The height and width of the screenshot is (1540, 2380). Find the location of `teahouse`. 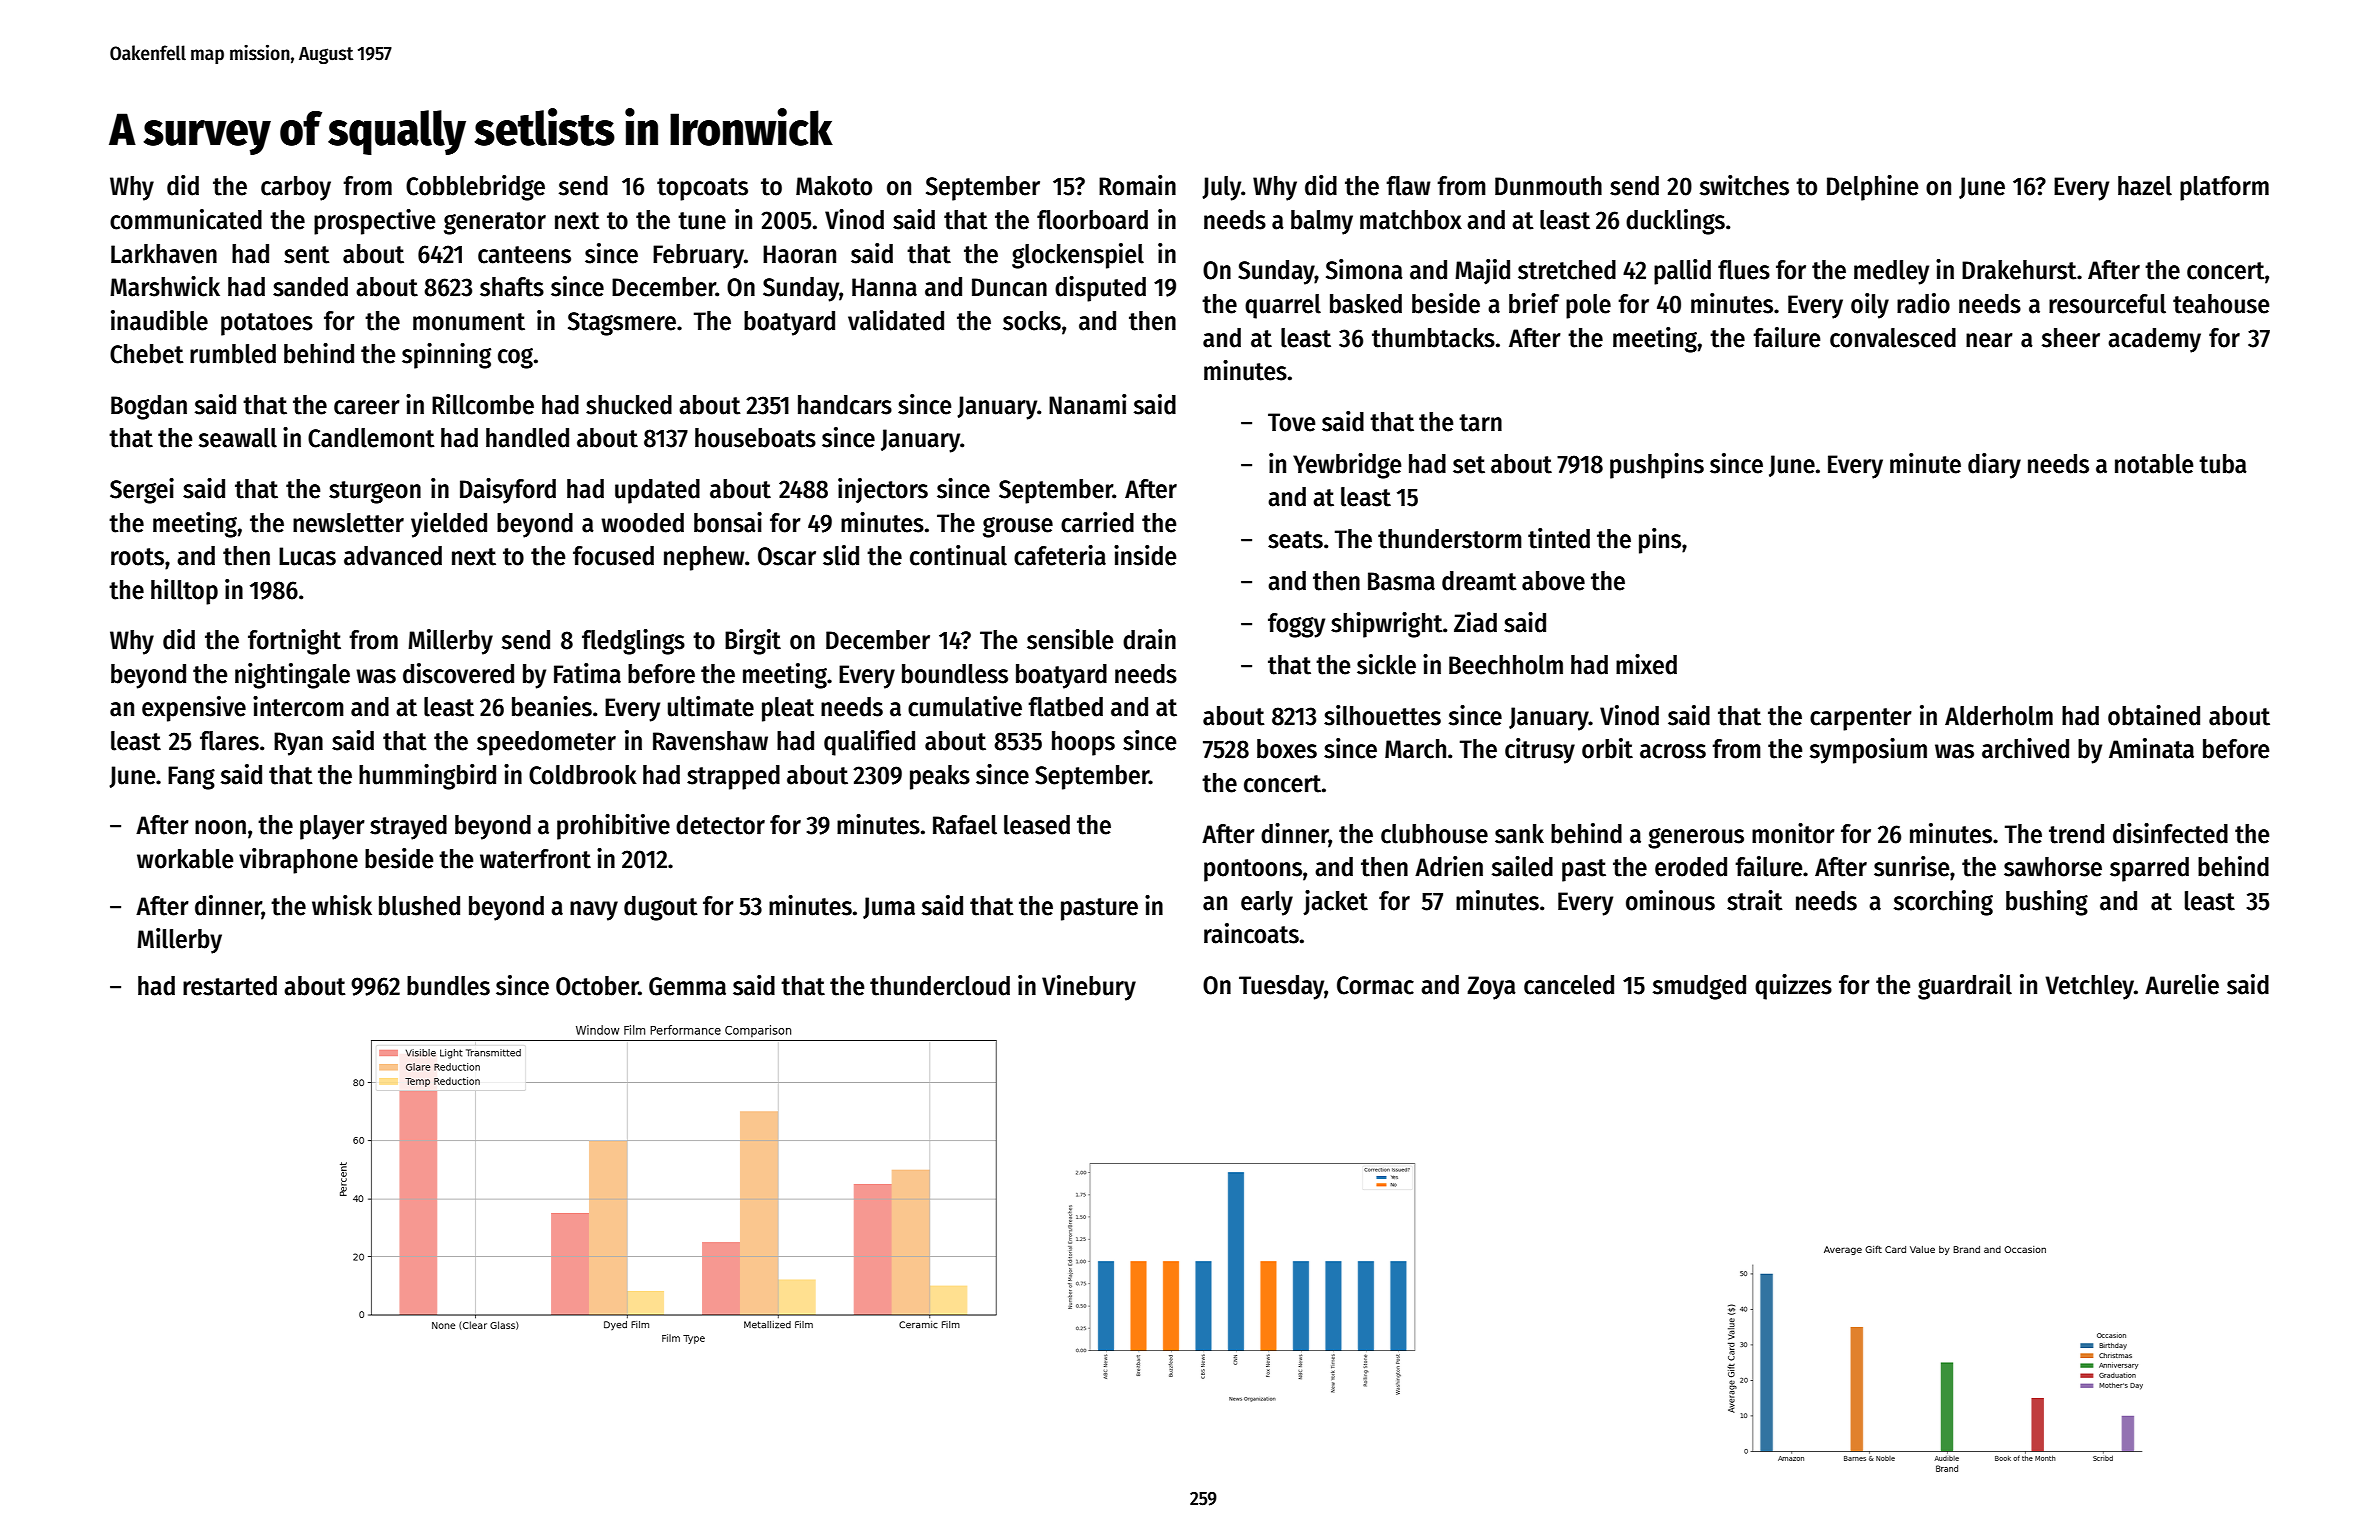

teahouse is located at coordinates (2221, 304).
